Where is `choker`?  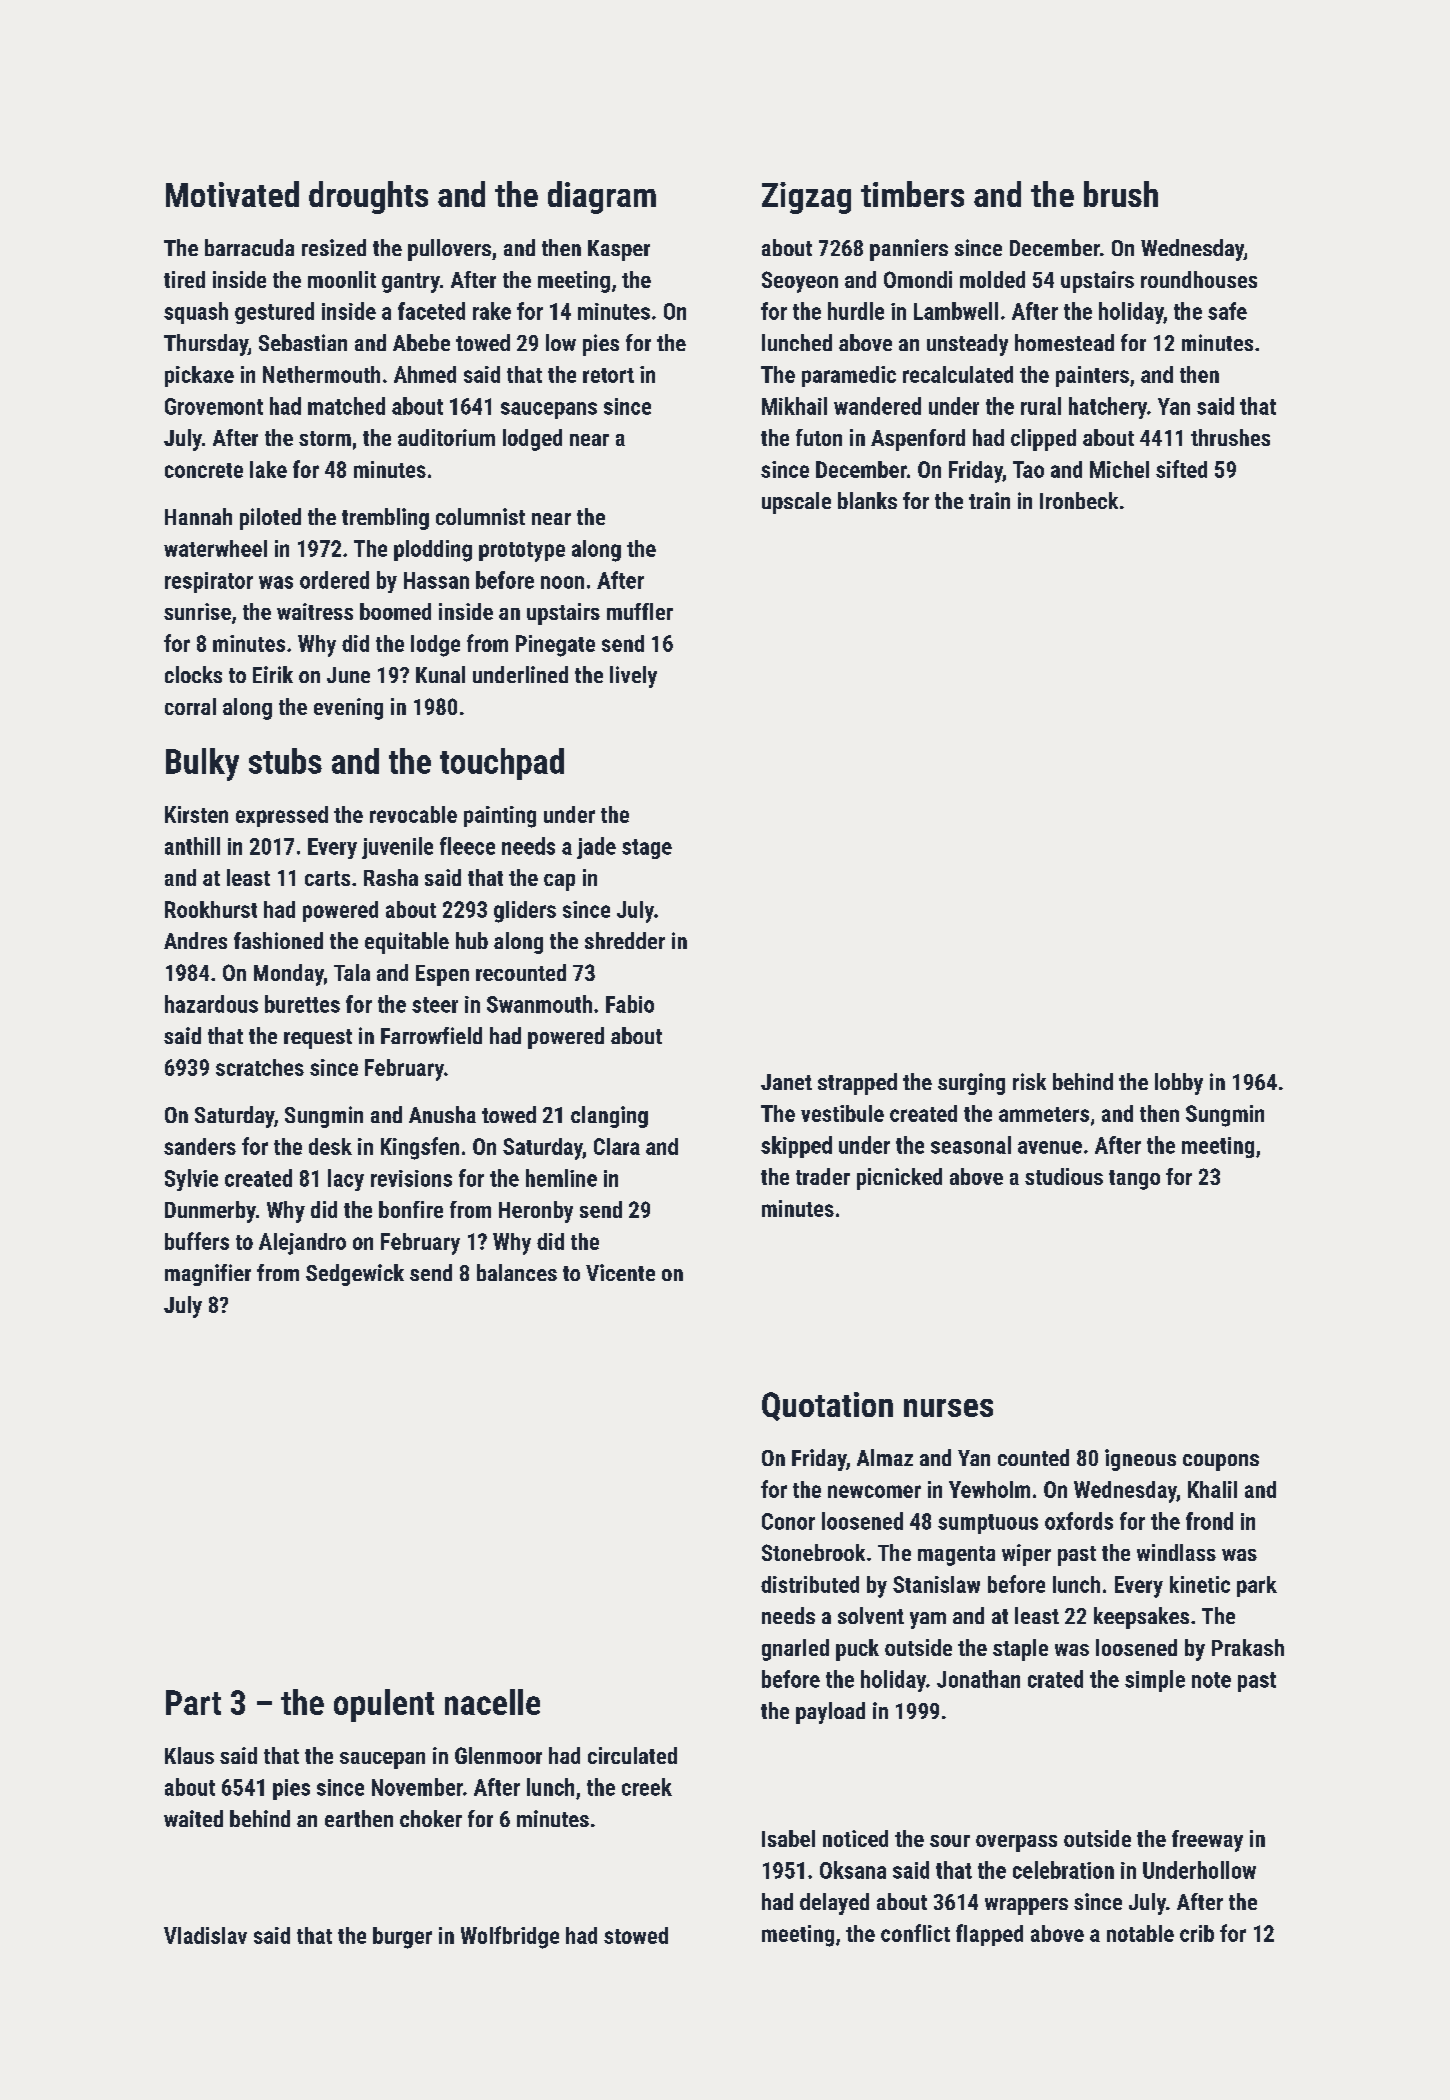 choker is located at coordinates (431, 1818).
